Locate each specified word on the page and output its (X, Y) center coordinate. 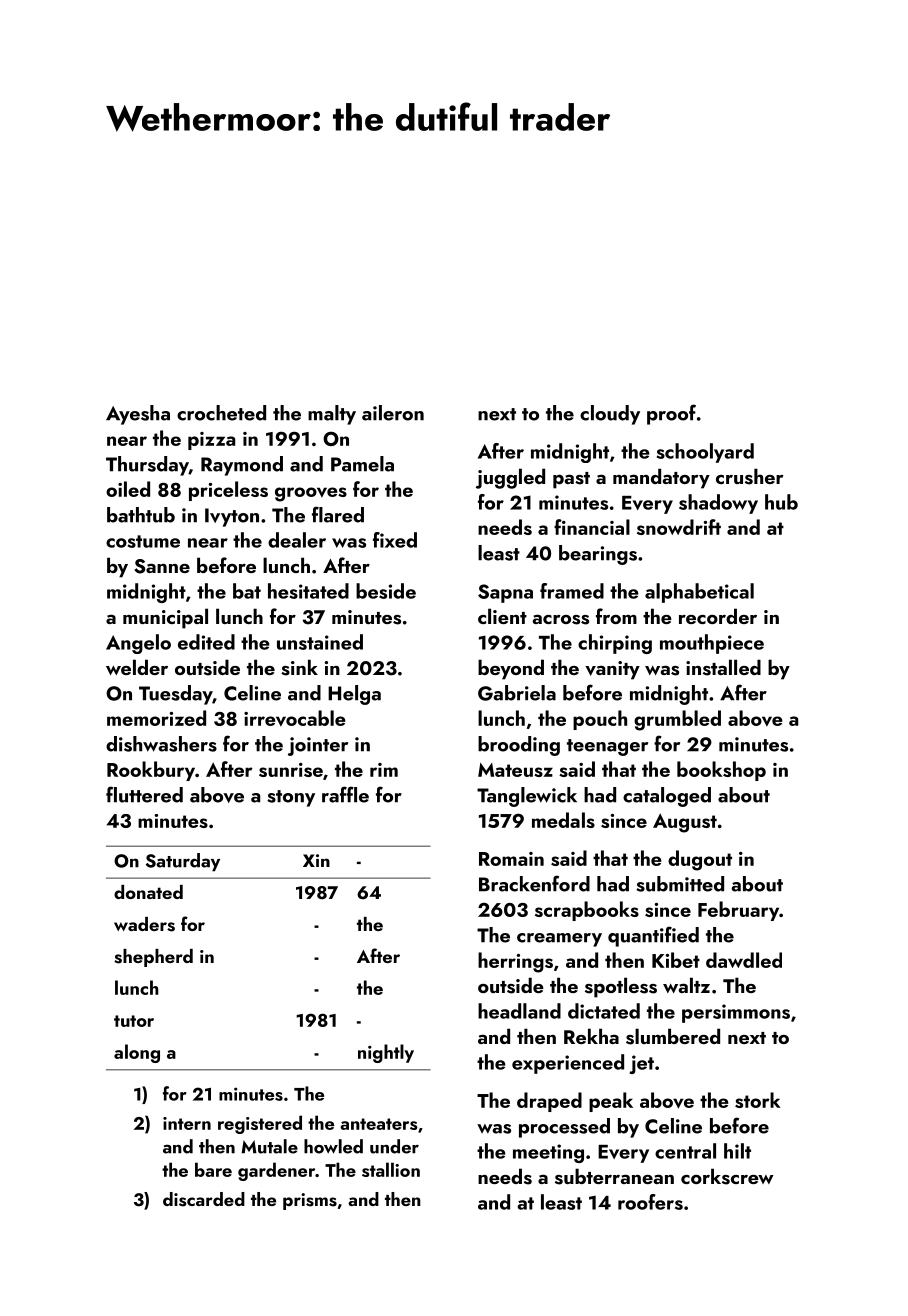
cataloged (667, 797)
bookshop (721, 771)
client (502, 616)
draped (549, 1102)
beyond (511, 669)
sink (299, 667)
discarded (204, 1199)
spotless (621, 987)
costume (143, 541)
